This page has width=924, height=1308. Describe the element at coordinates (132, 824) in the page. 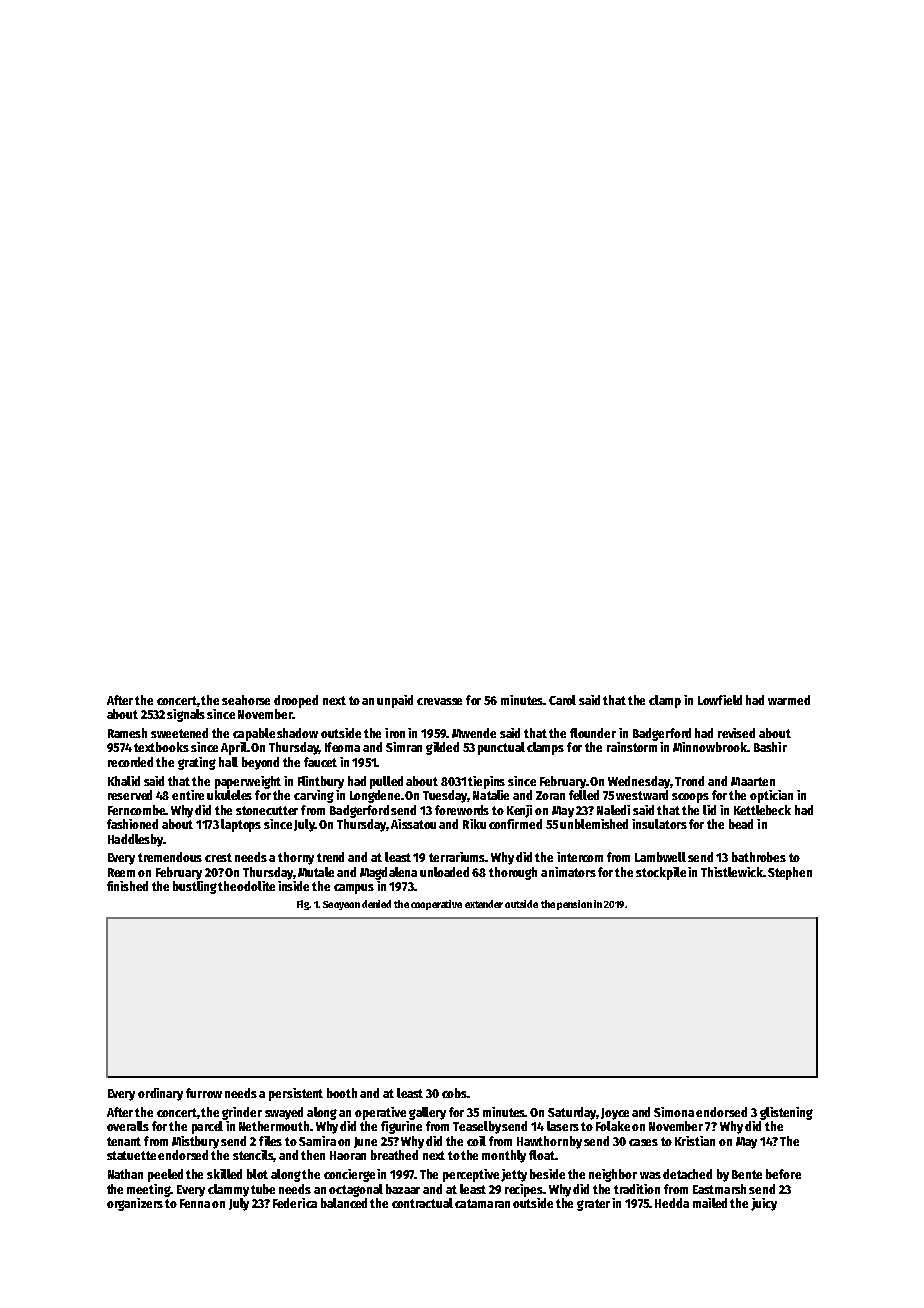

I see `fashioned` at that location.
